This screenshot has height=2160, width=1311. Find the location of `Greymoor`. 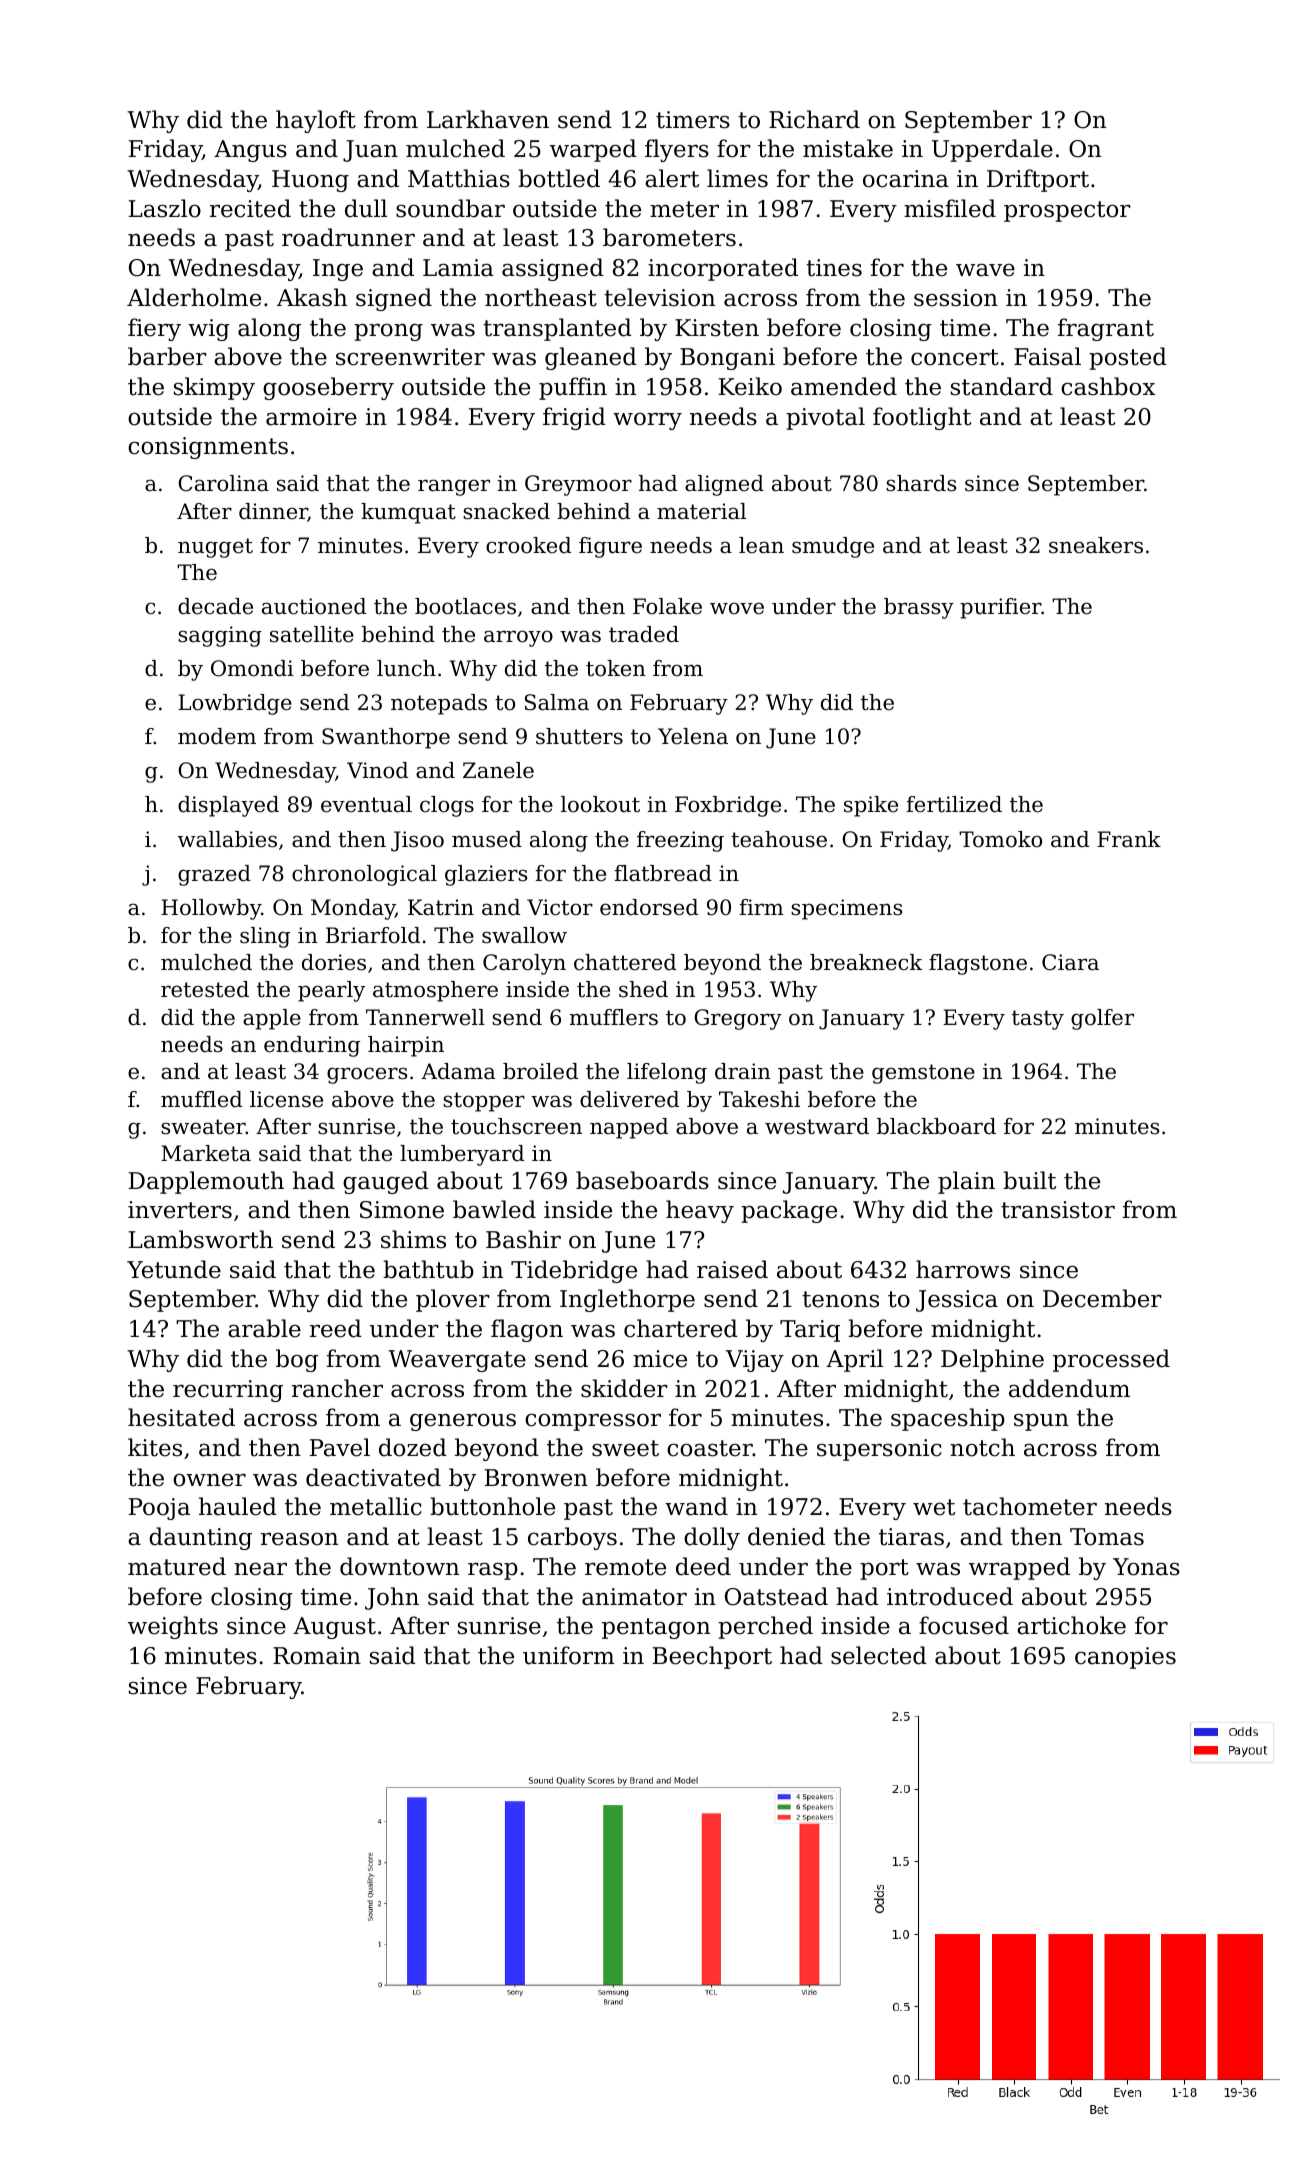

Greymoor is located at coordinates (578, 485).
